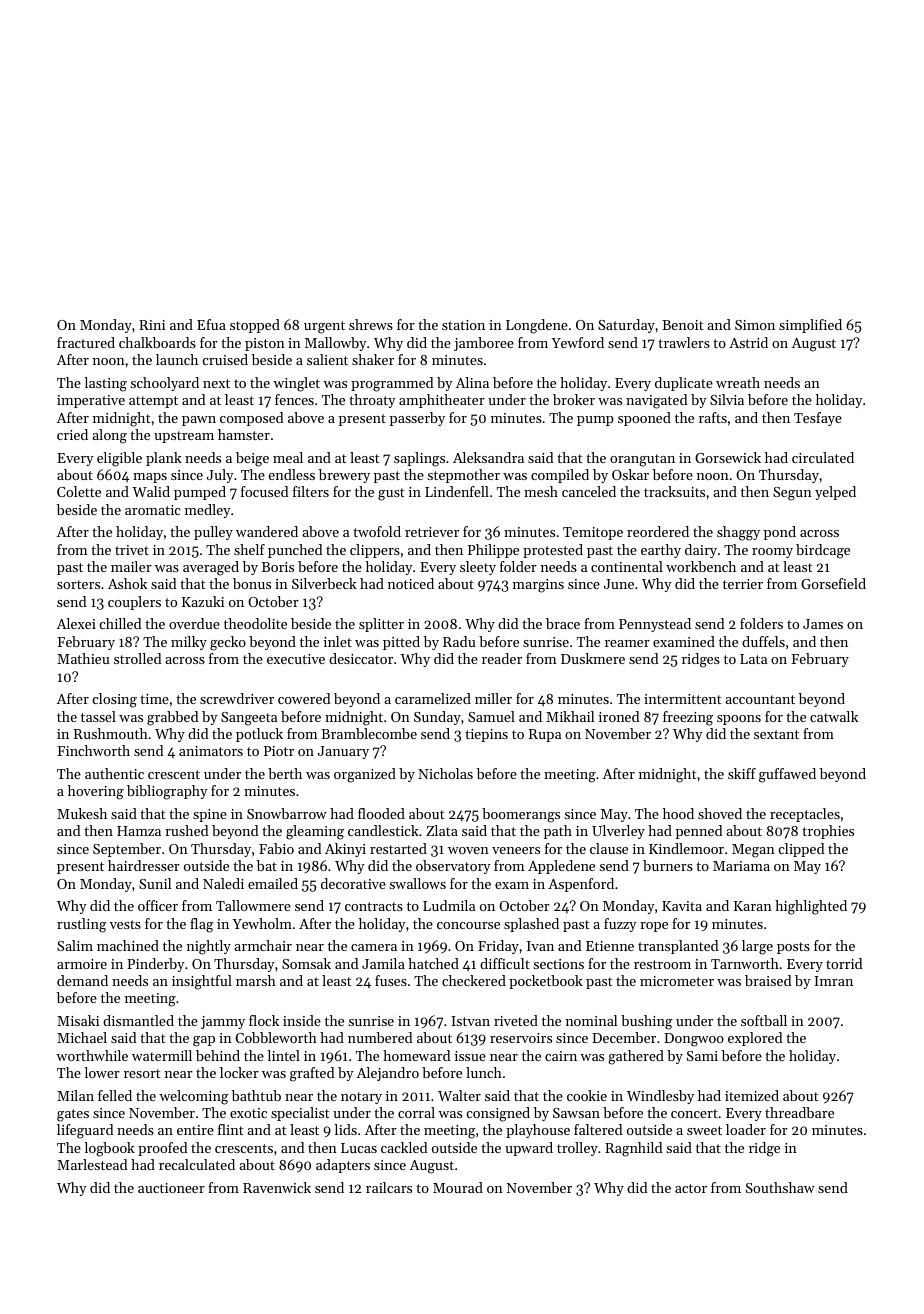  I want to click on station, so click(463, 325).
